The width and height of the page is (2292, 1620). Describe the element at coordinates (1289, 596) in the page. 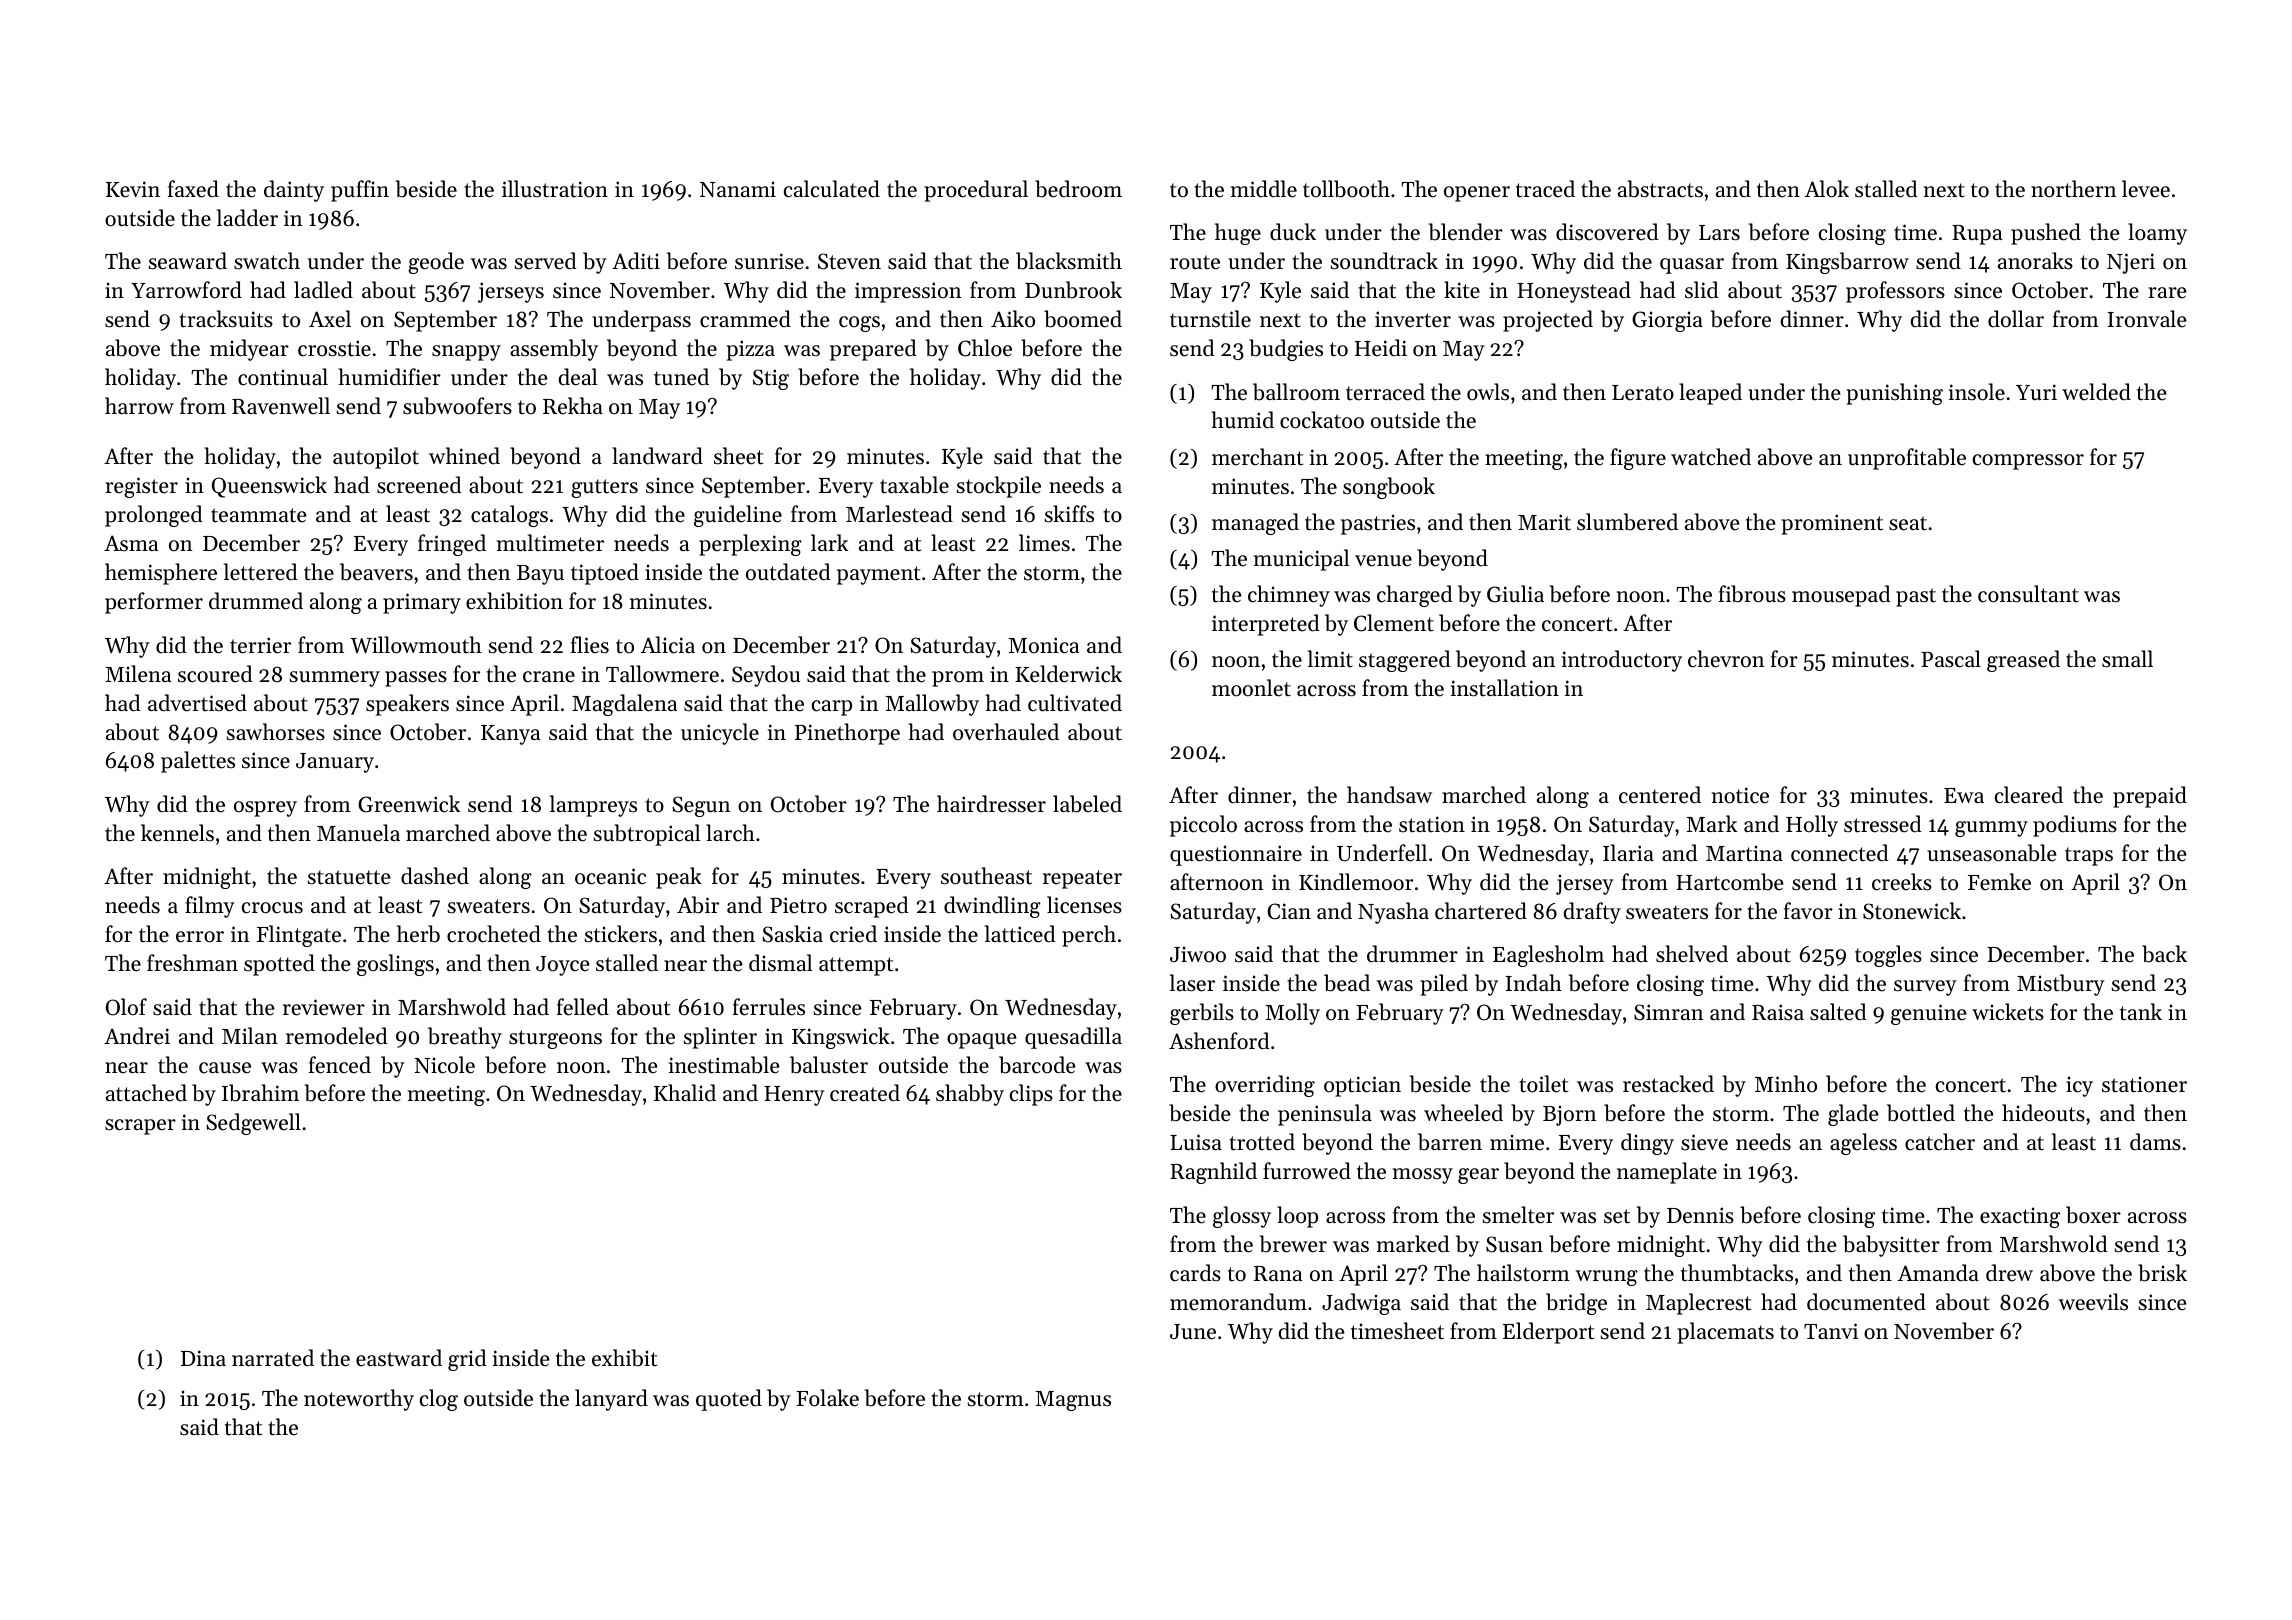

I see `chimney` at that location.
